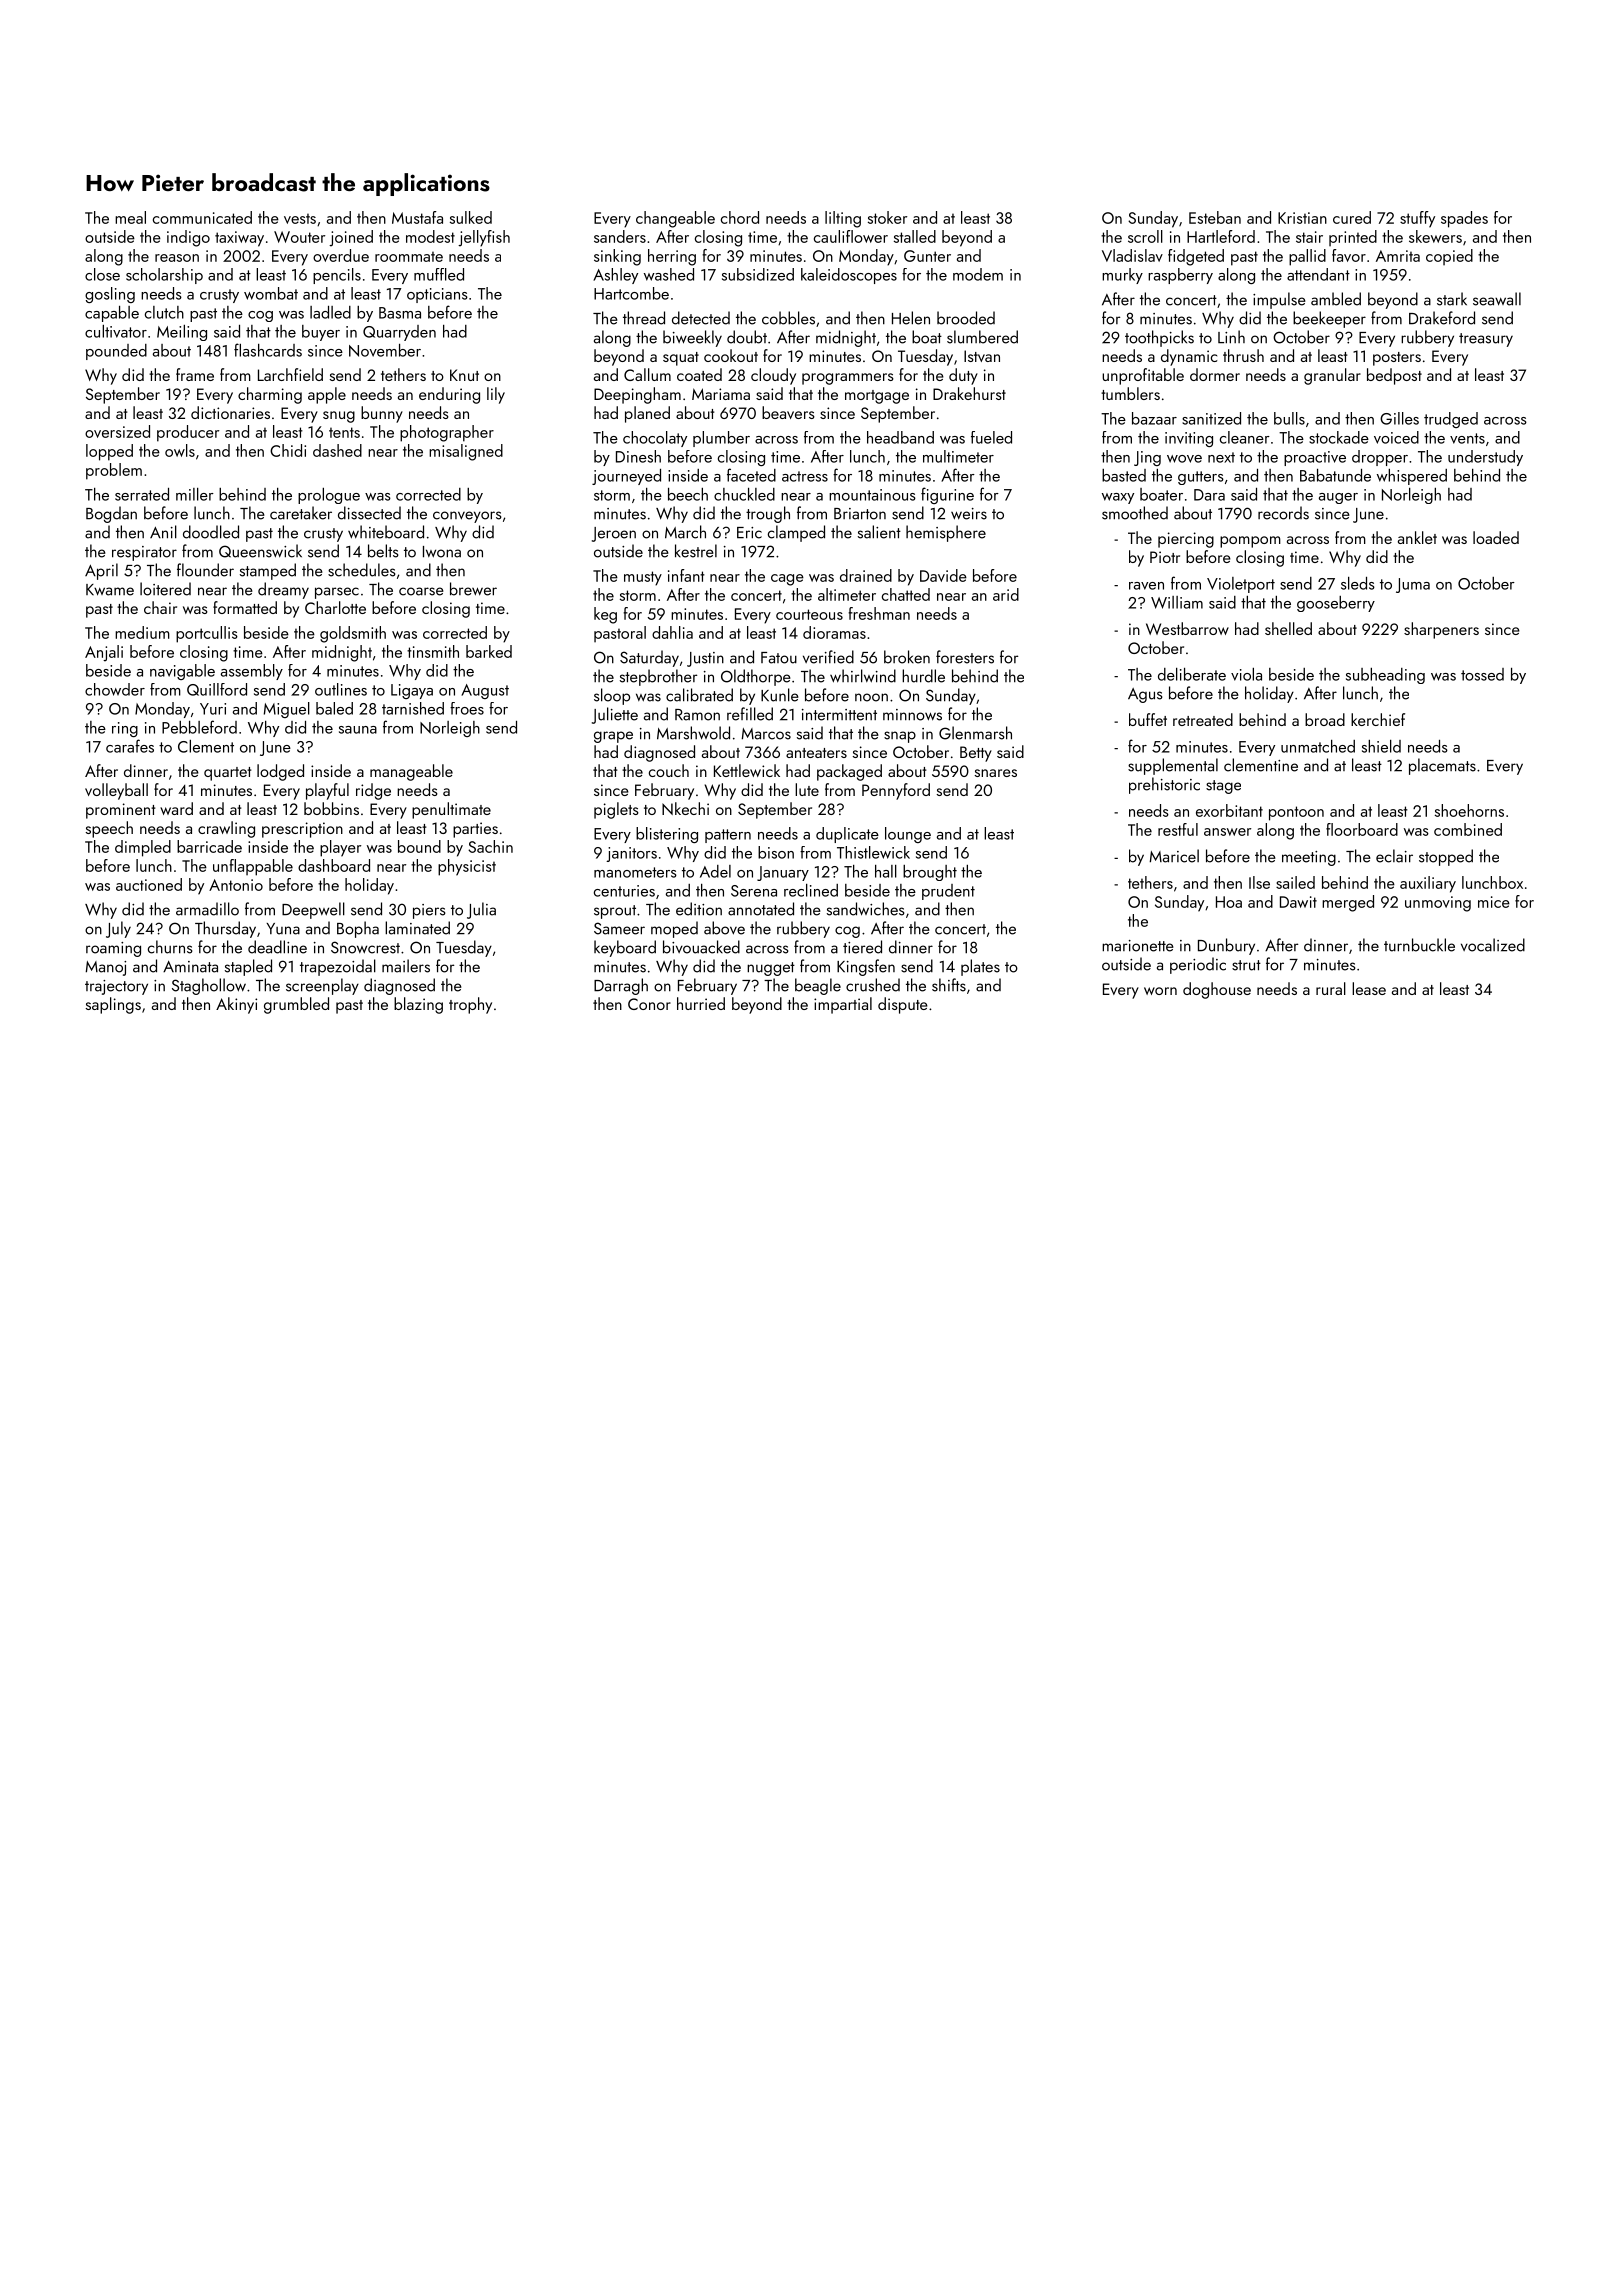 This screenshot has width=1620, height=2292. Describe the element at coordinates (1496, 537) in the screenshot. I see `loaded` at that location.
